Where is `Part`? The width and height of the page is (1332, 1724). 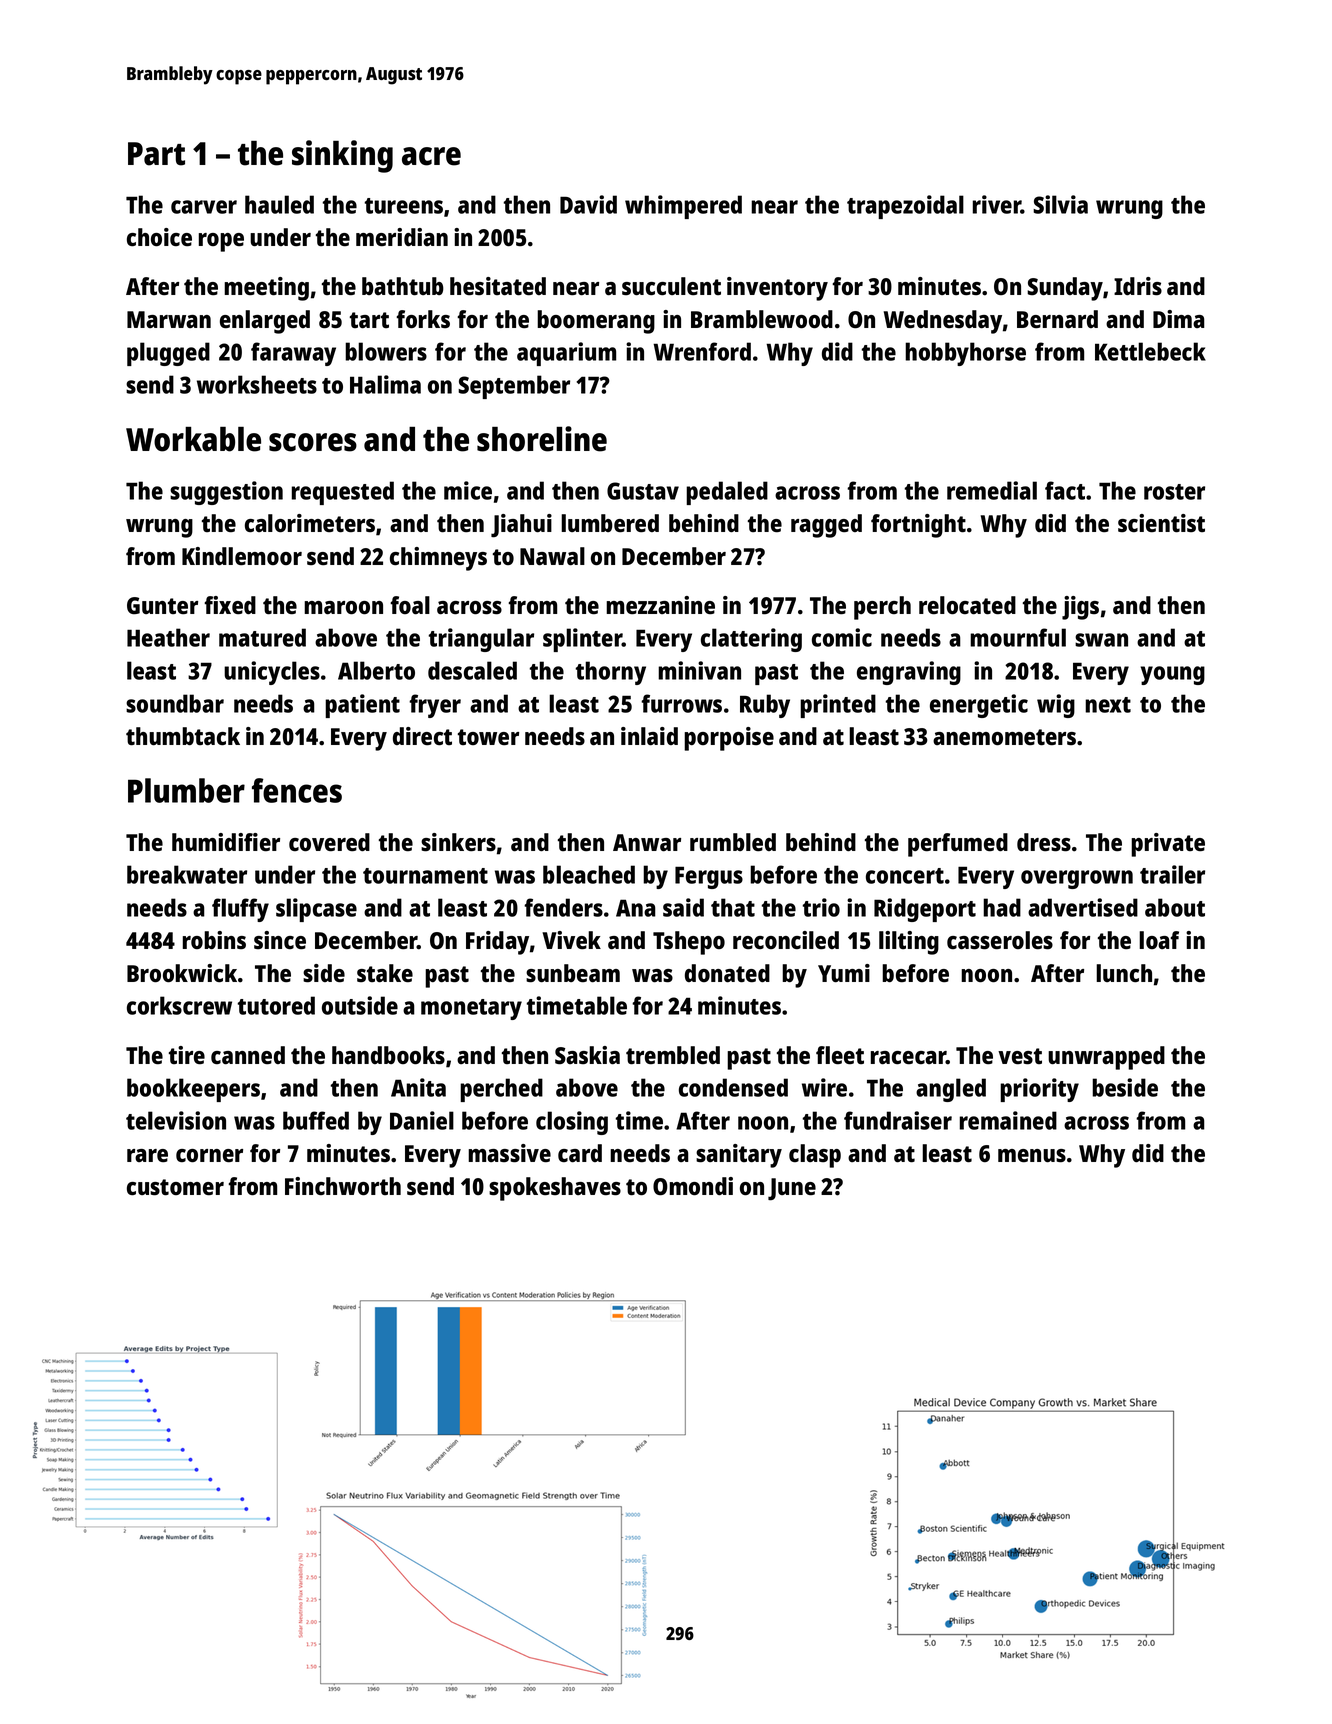 Part is located at coordinates (156, 154).
